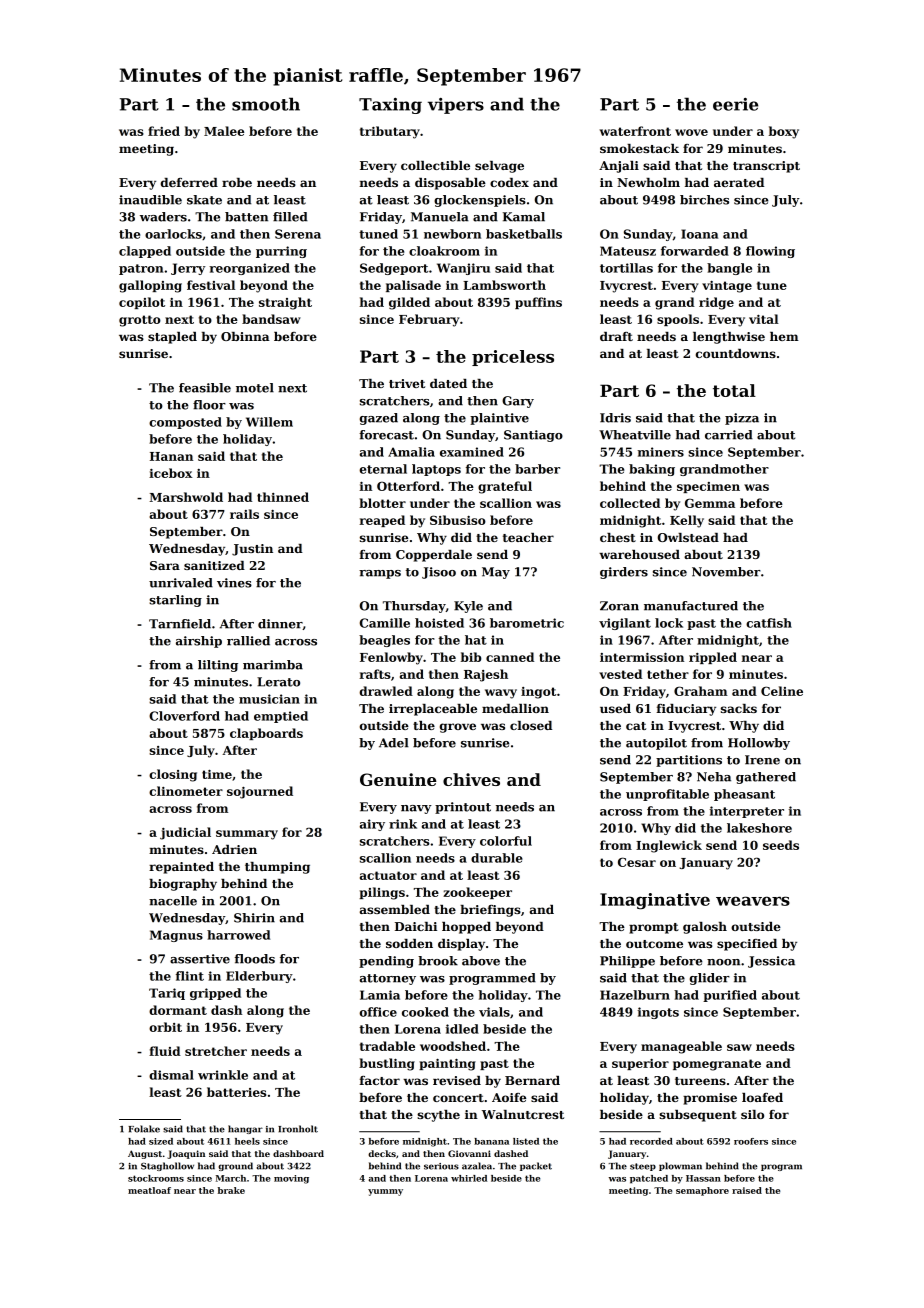 The height and width of the screenshot is (1308, 924). I want to click on hangar, so click(245, 1129).
